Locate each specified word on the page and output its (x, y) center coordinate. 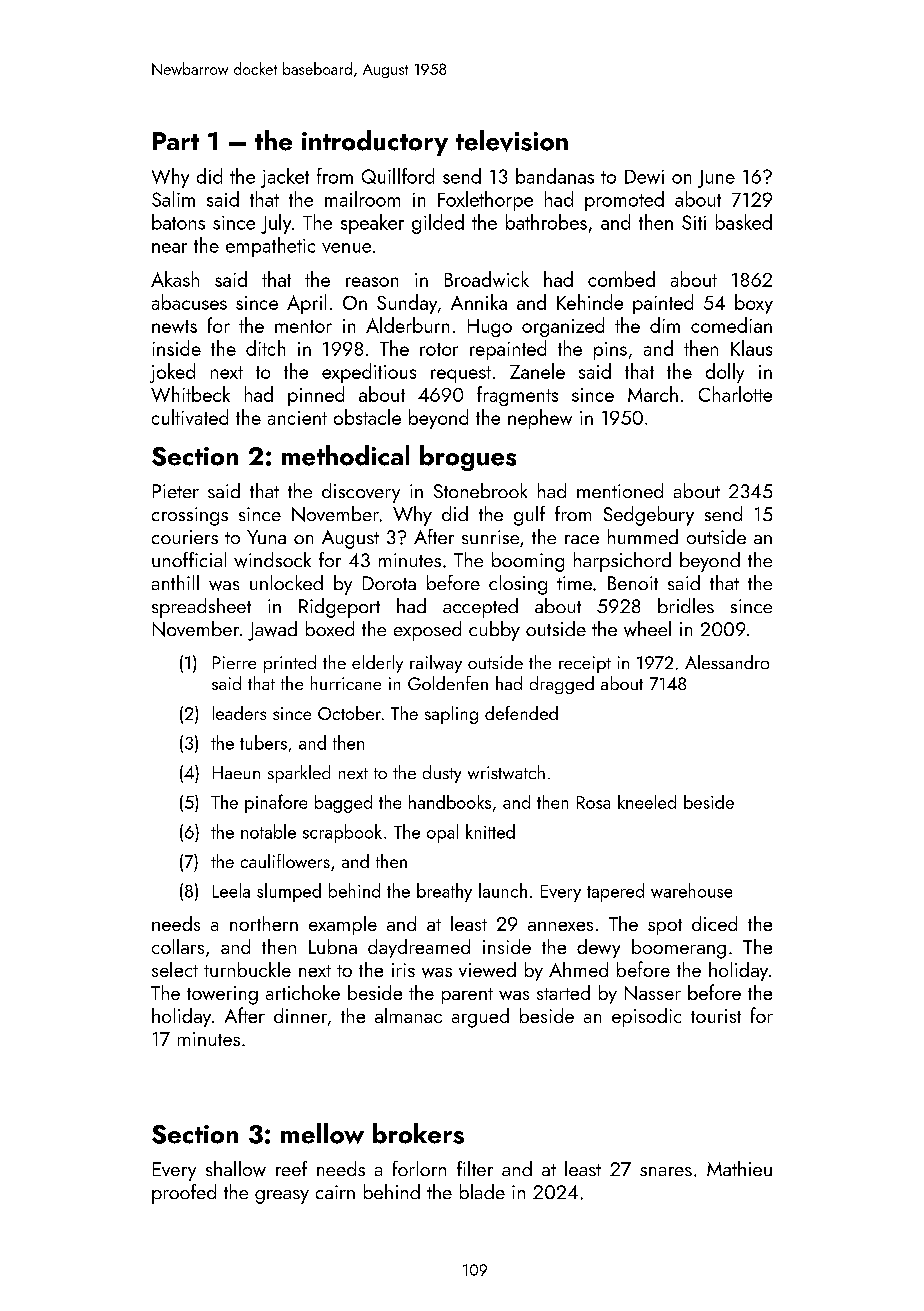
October (349, 713)
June (716, 179)
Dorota (389, 583)
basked (744, 222)
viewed (487, 969)
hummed (643, 536)
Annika (479, 302)
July (276, 224)
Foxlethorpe (485, 201)
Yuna (266, 537)
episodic (646, 1017)
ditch (265, 348)
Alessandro (727, 662)
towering (222, 995)
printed (290, 664)
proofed (184, 1194)
